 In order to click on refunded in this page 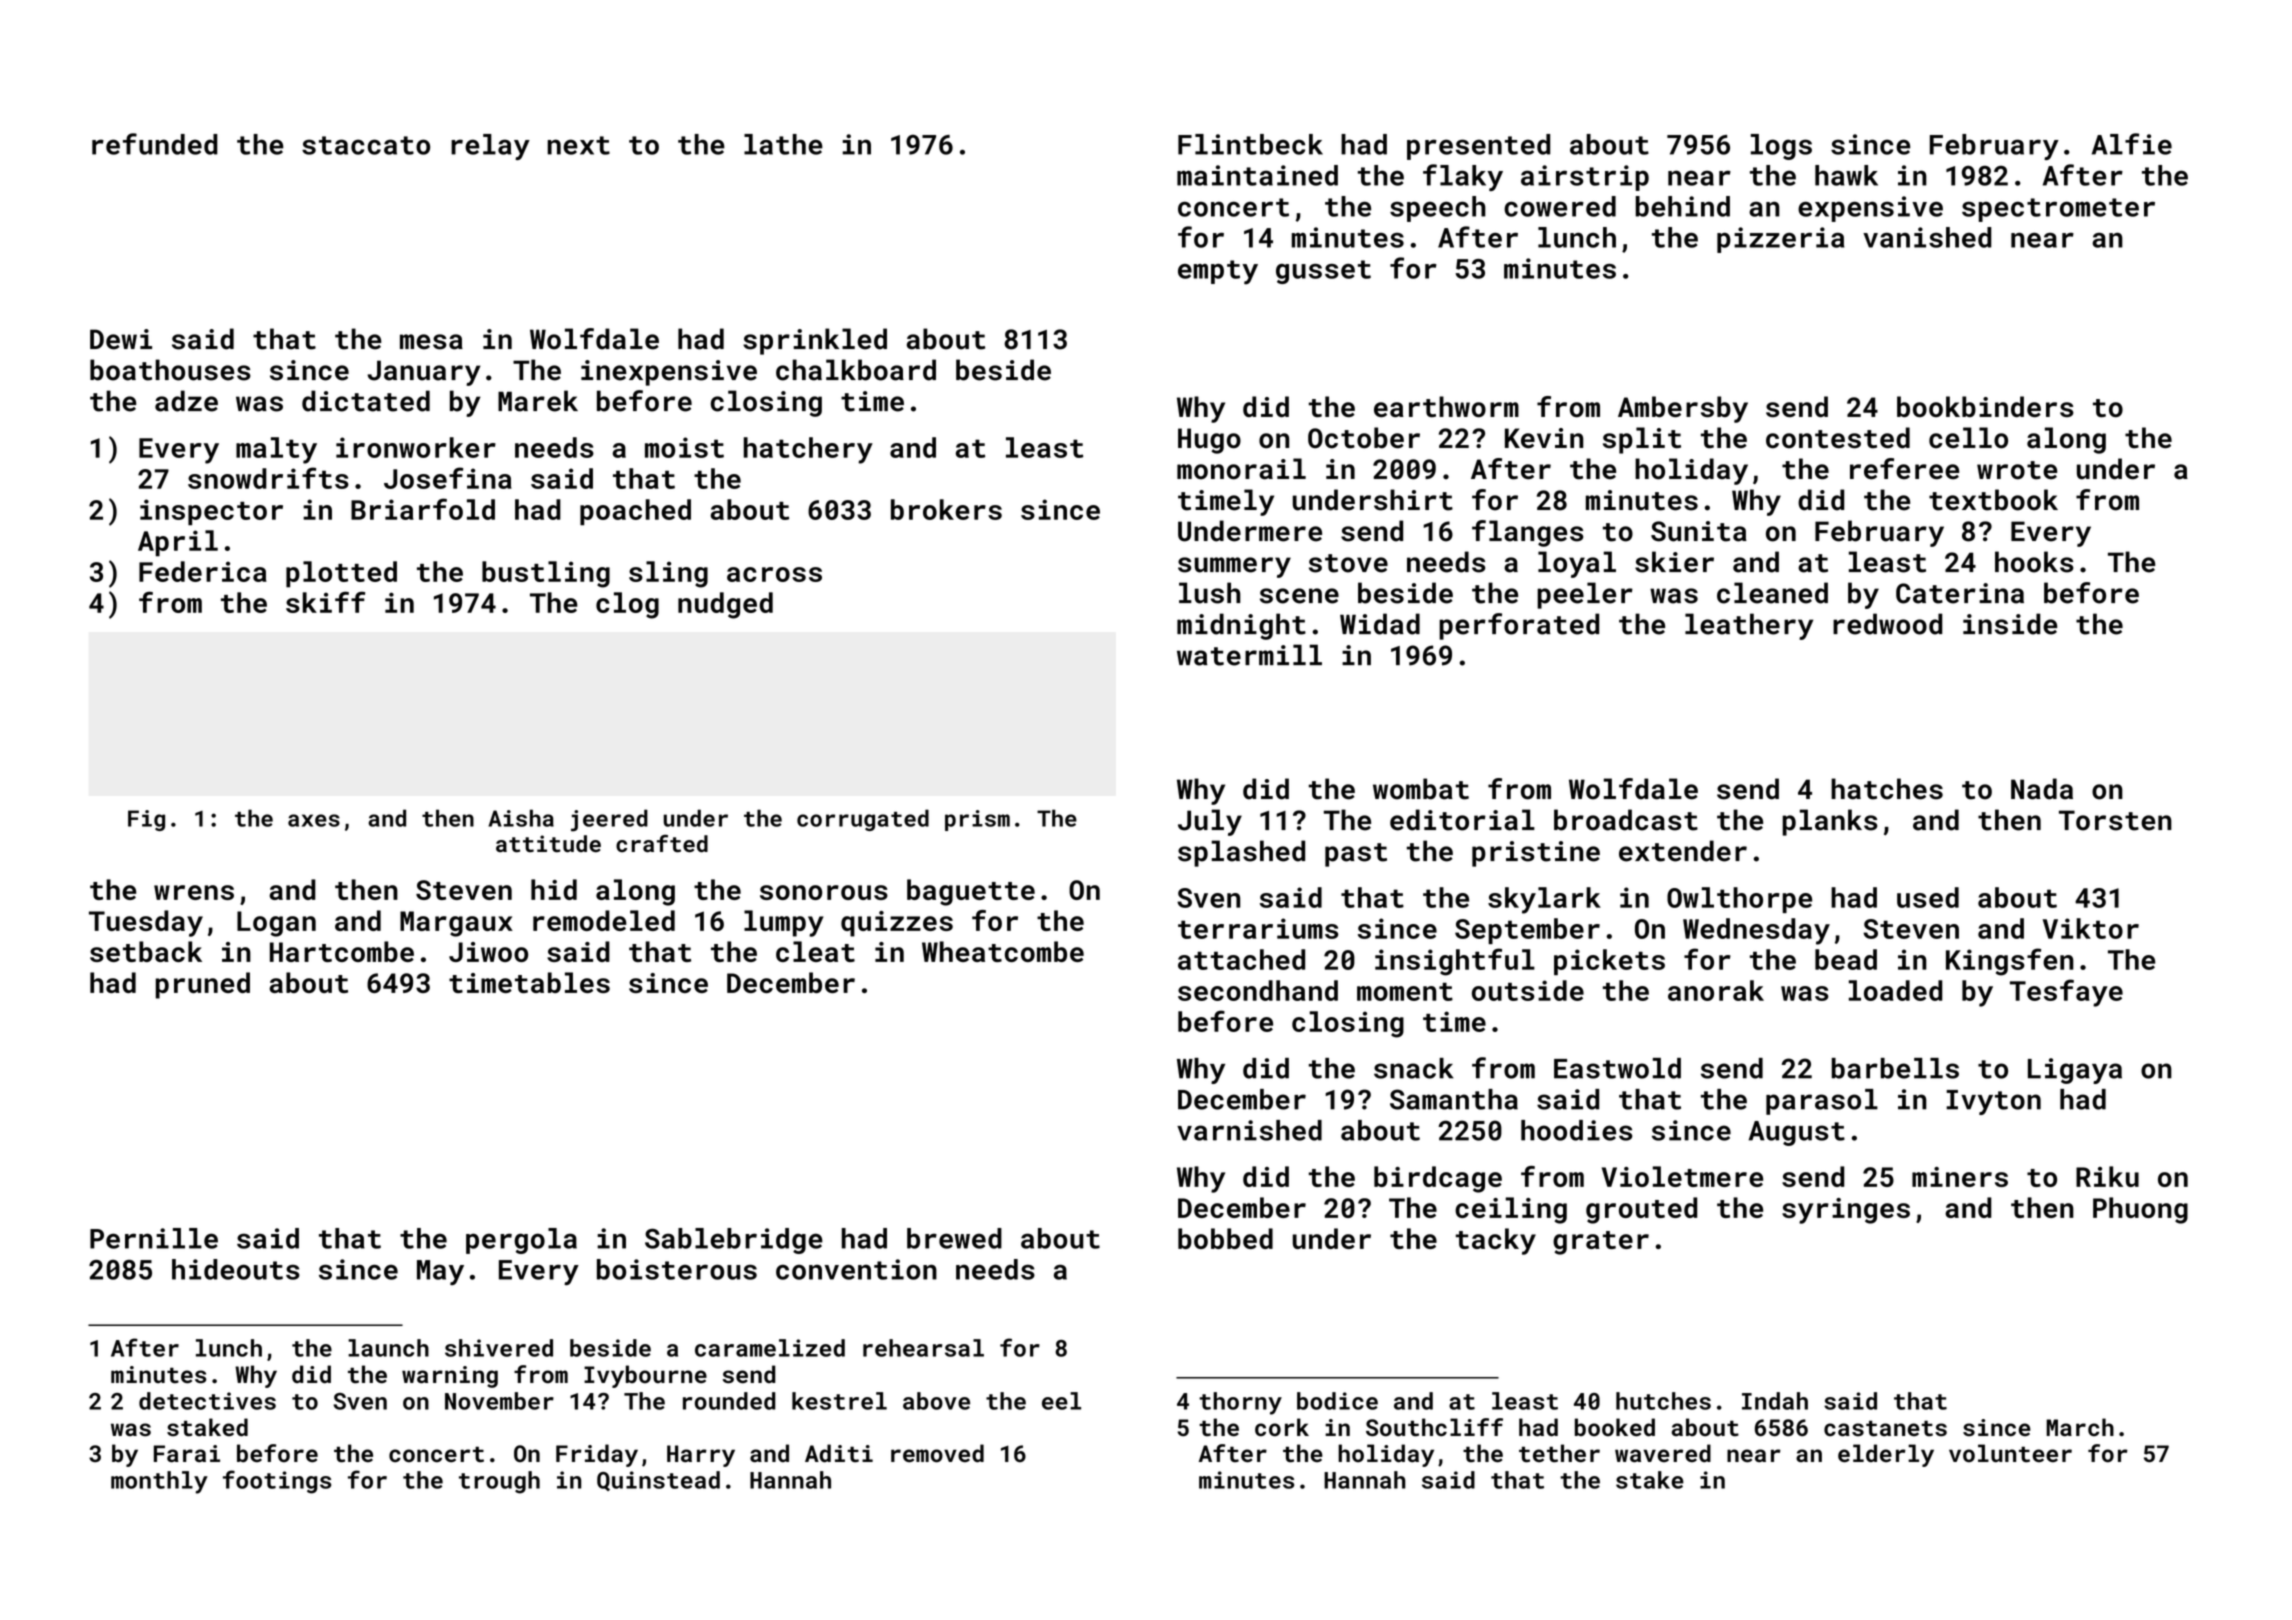, I will do `click(155, 144)`.
